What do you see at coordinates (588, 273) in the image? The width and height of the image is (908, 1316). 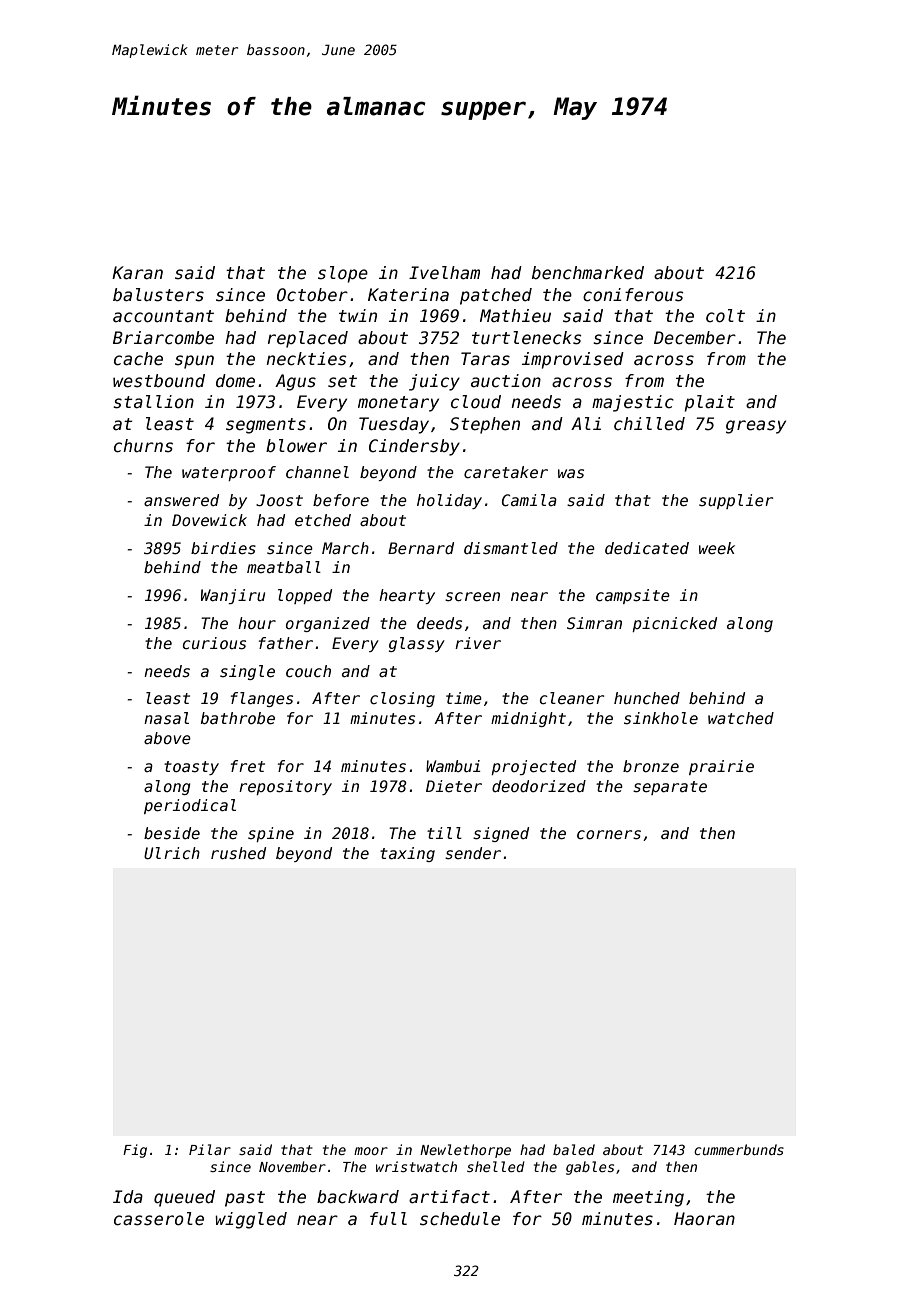 I see `benchmarked` at bounding box center [588, 273].
